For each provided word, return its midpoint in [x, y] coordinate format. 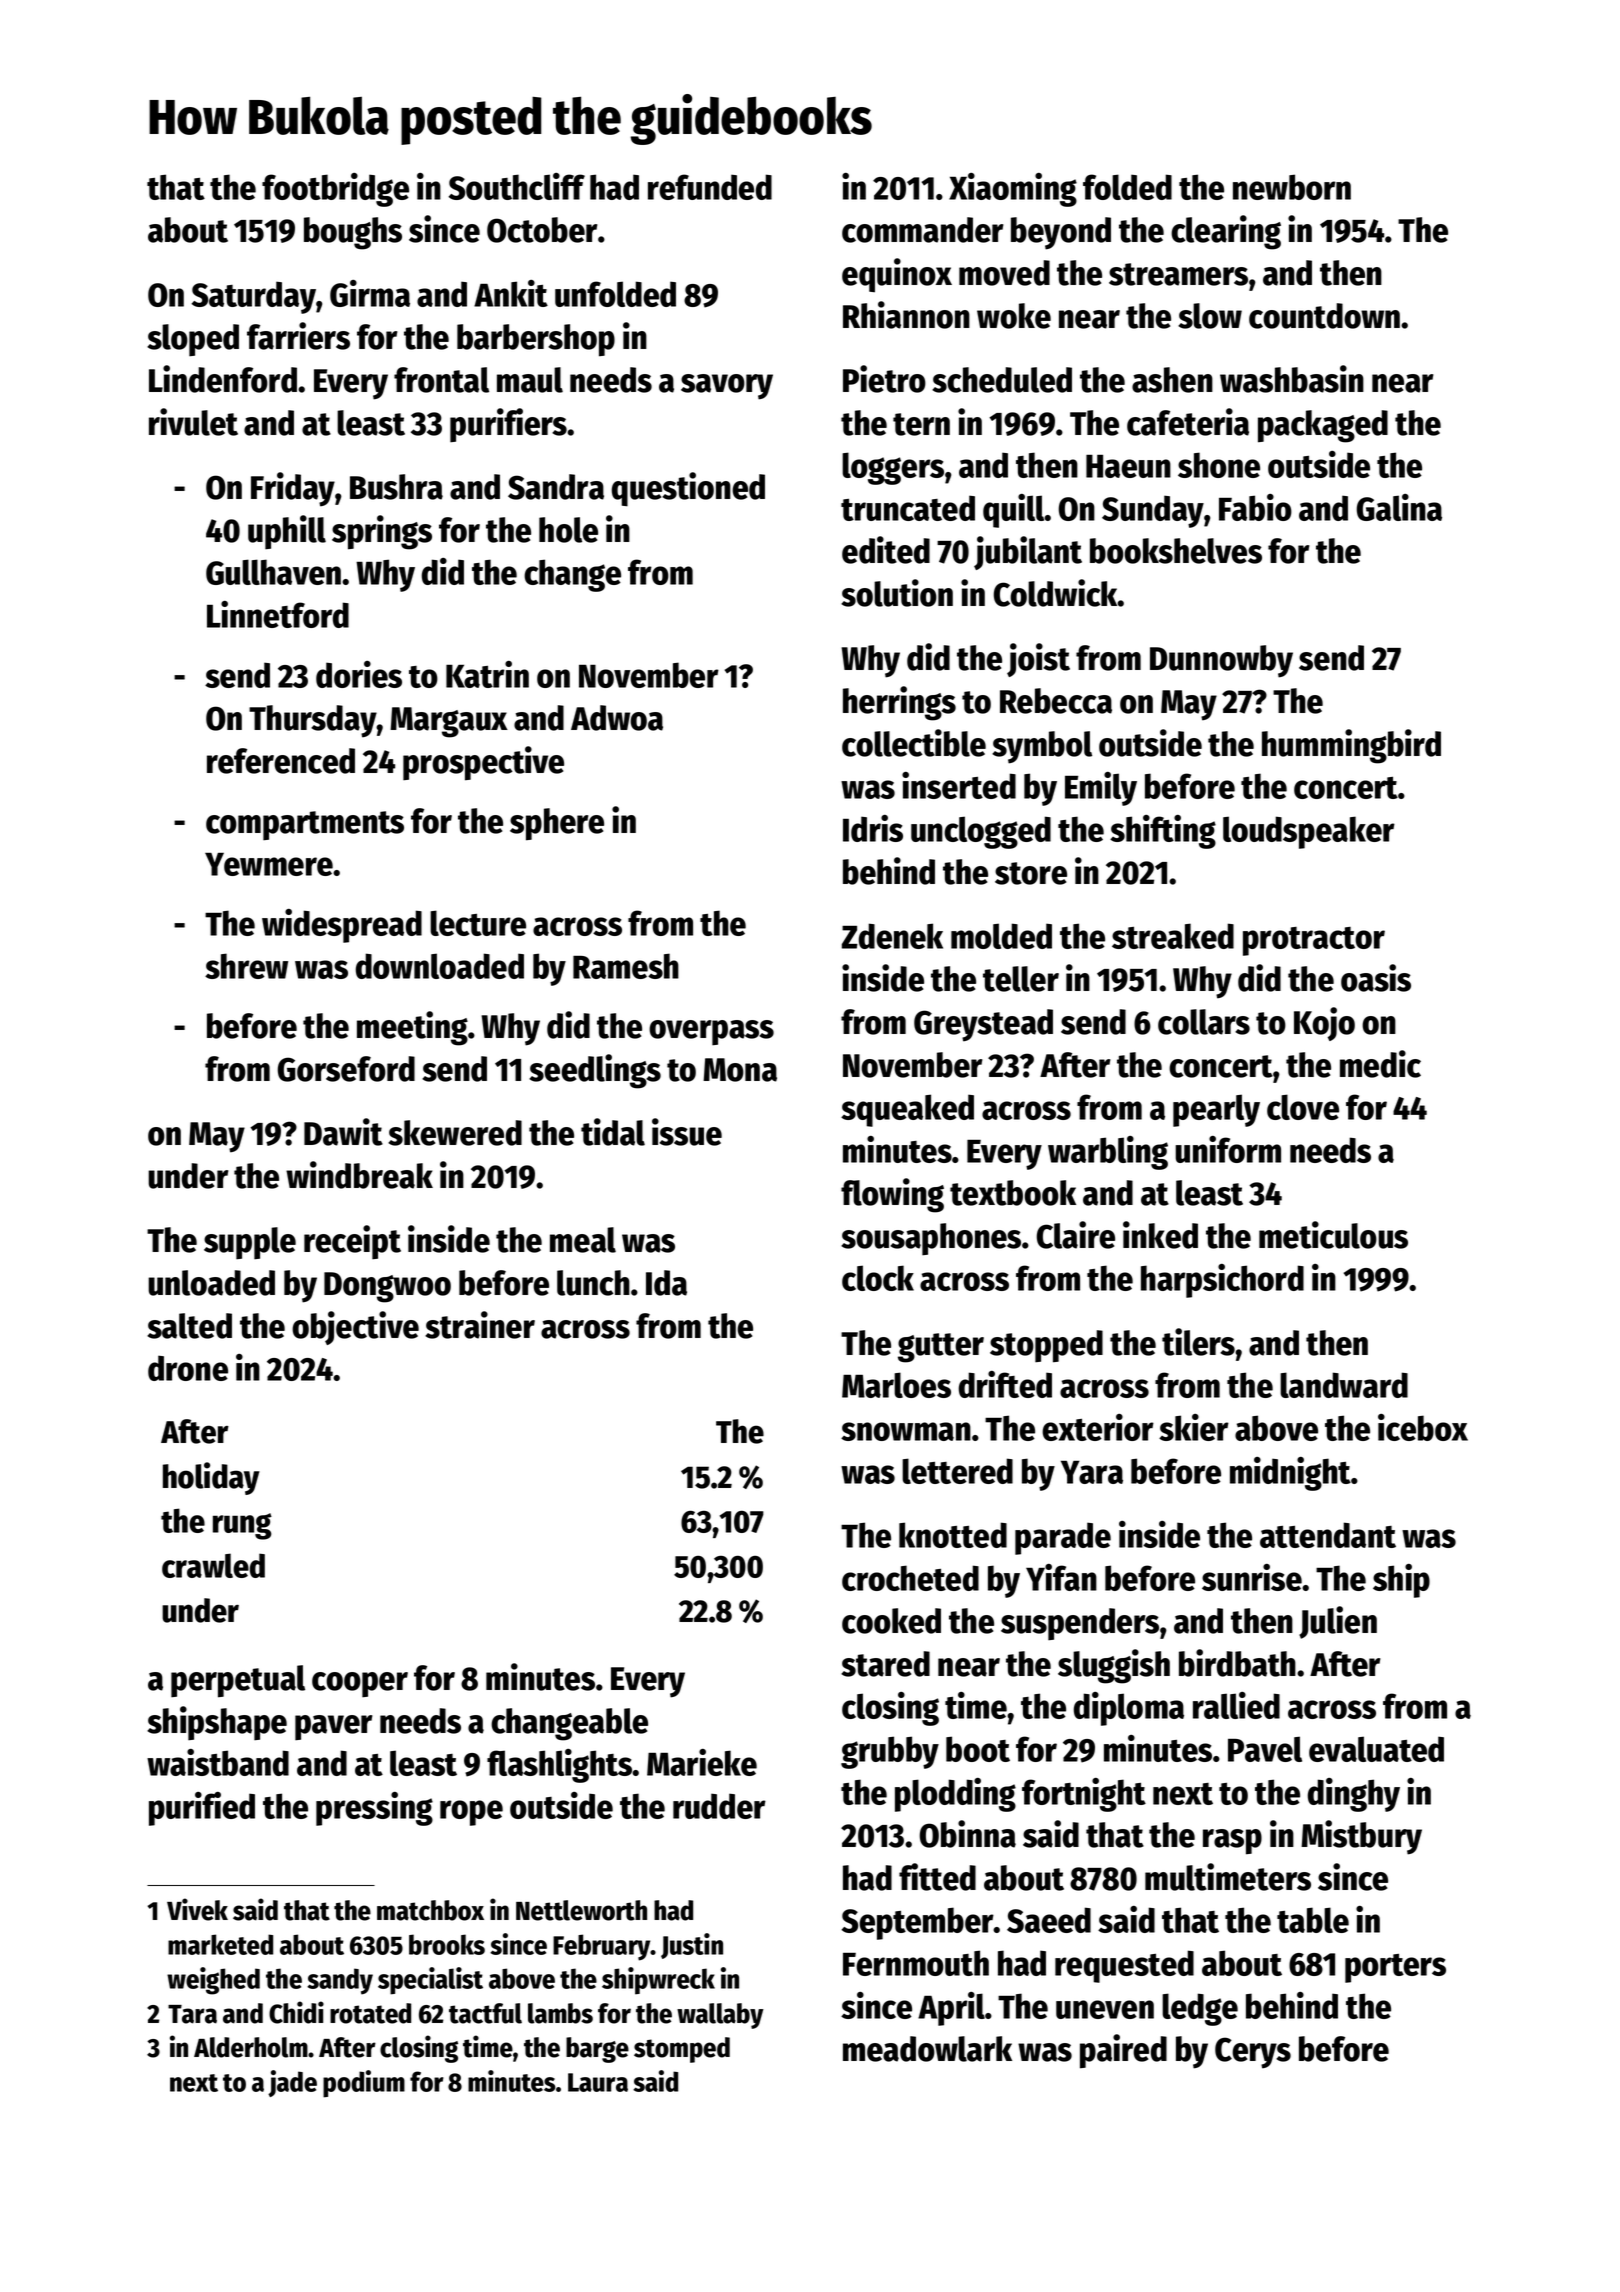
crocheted [910, 1578]
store [1031, 873]
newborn [1292, 187]
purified [202, 1809]
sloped [193, 340]
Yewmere [269, 864]
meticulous [1333, 1235]
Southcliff [517, 186]
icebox [1423, 1427]
